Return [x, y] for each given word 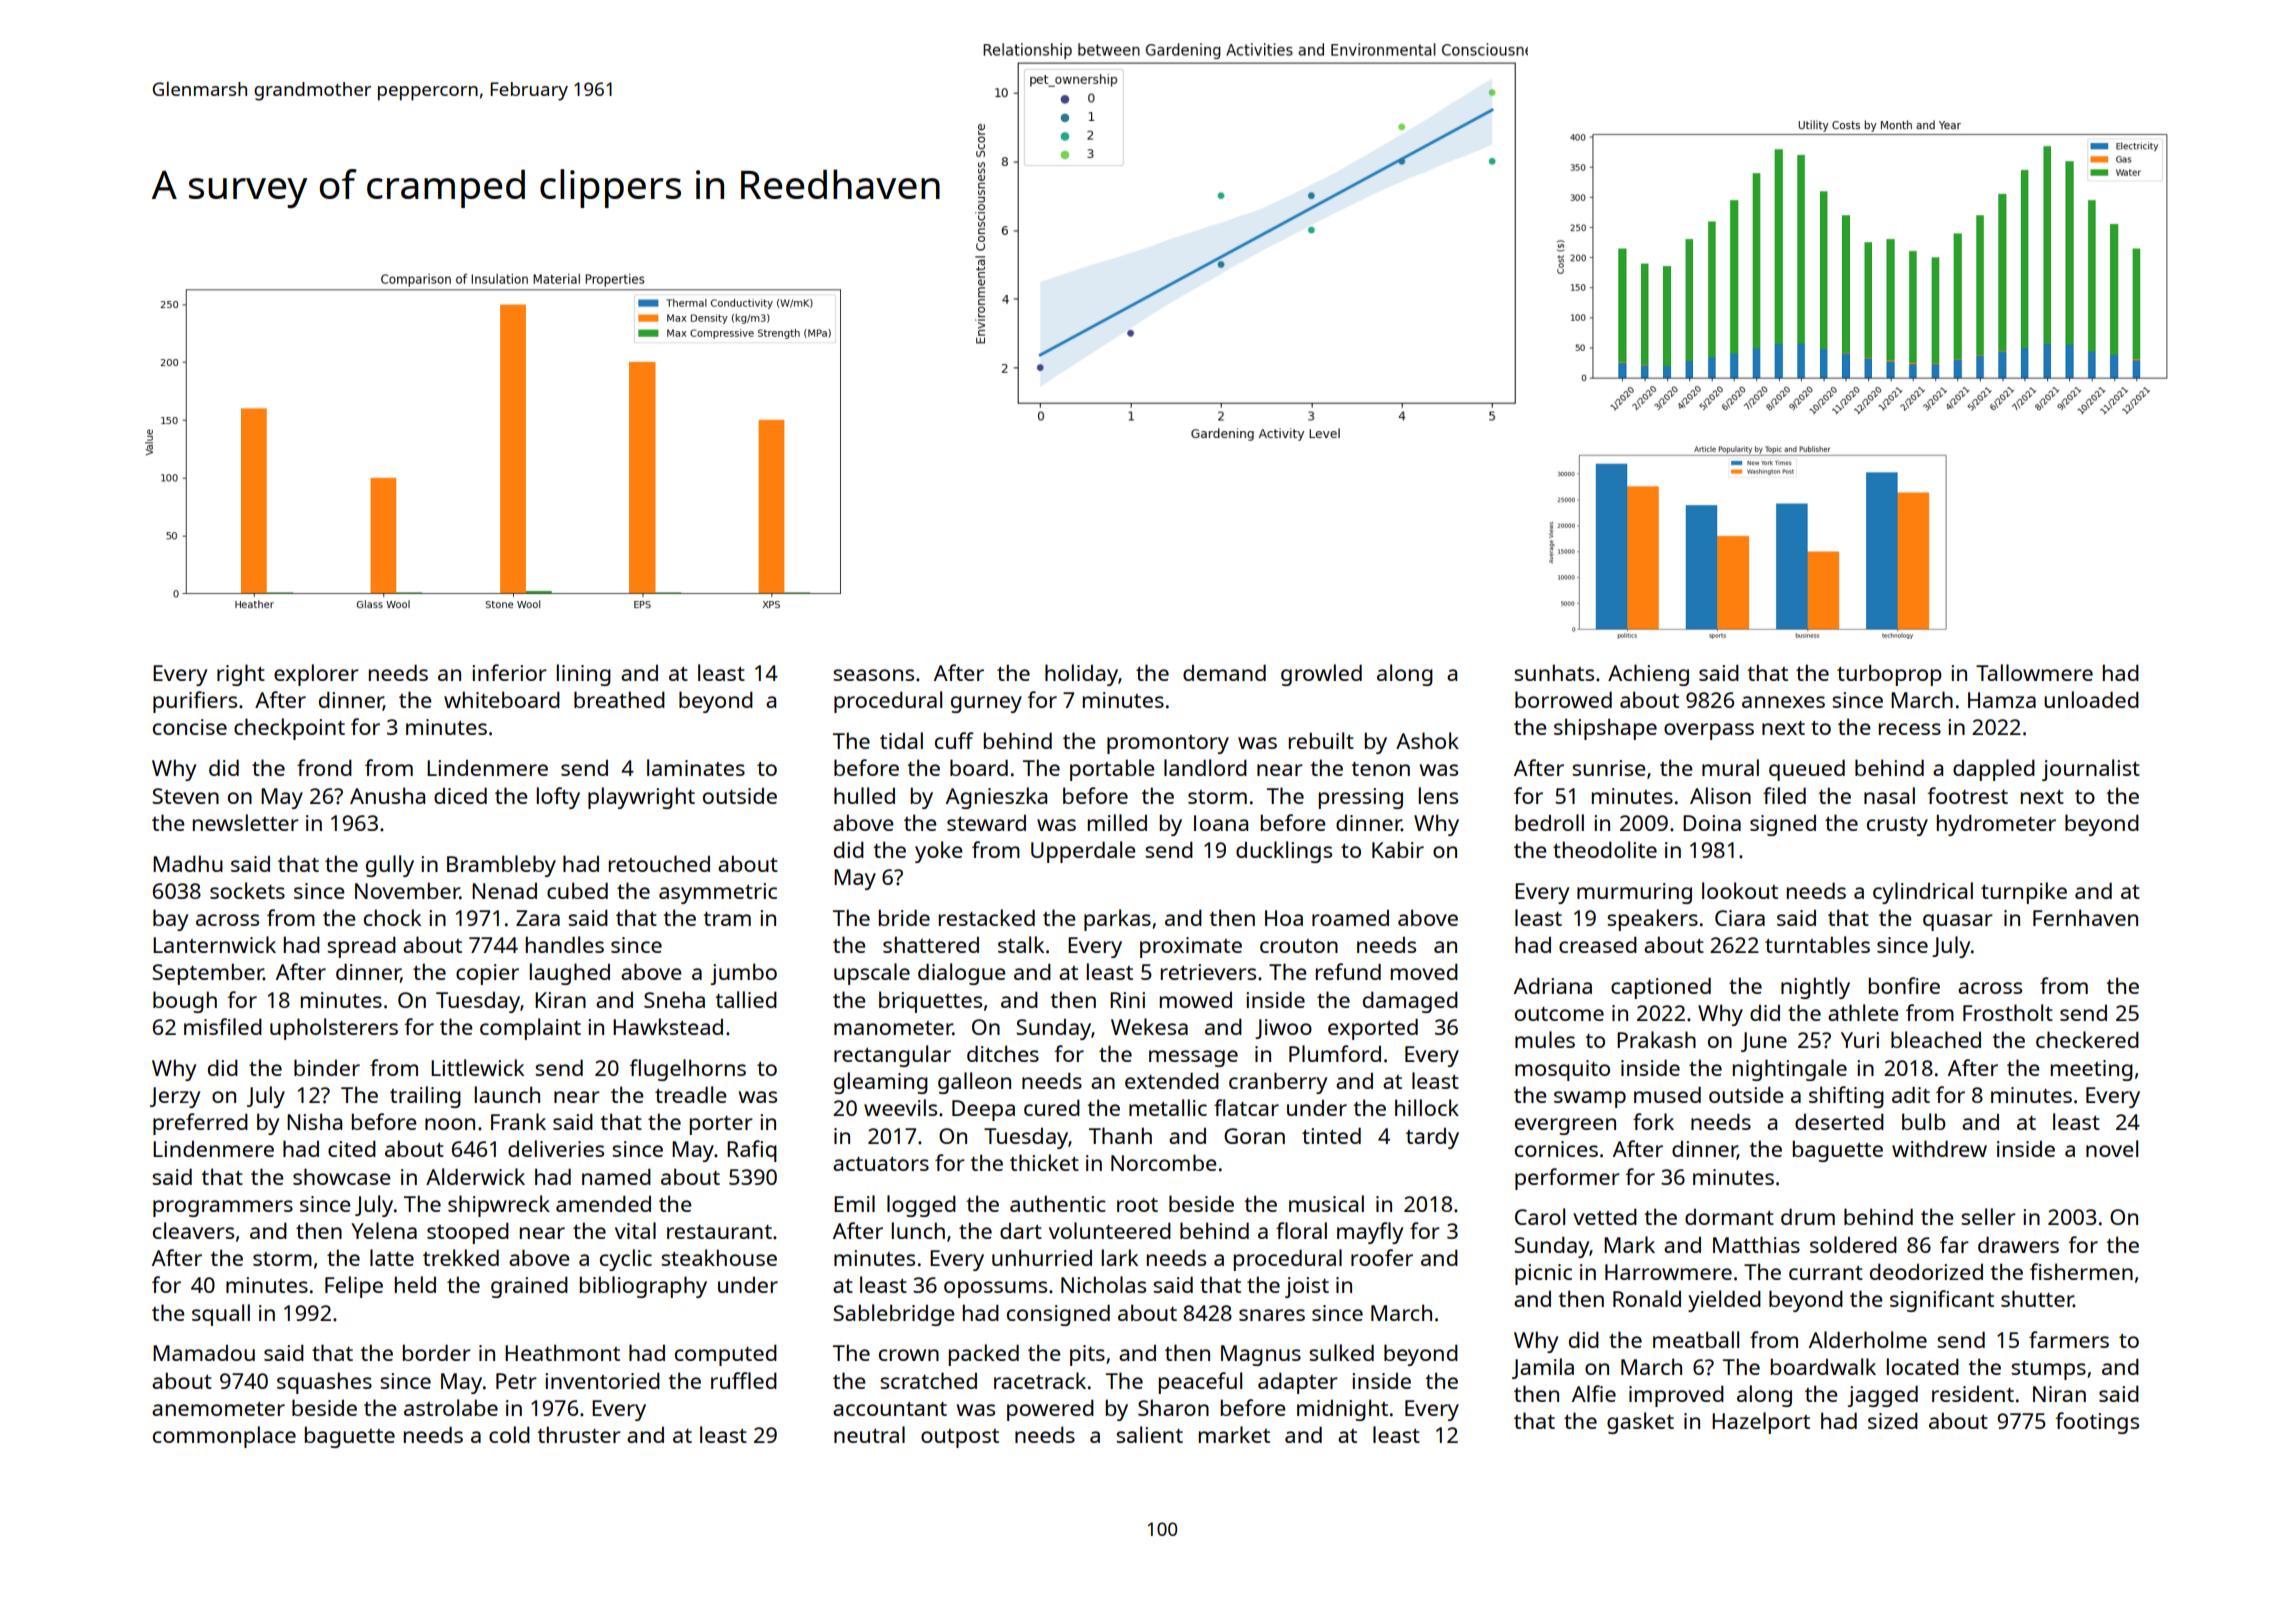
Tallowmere [2034, 672]
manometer [893, 1028]
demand [1224, 672]
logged [921, 1206]
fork [1653, 1121]
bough [185, 1002]
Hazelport [1761, 1423]
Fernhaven [2085, 917]
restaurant [719, 1232]
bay [170, 920]
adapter [1298, 1383]
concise [190, 727]
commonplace [224, 1437]
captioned [1661, 988]
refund [1348, 971]
